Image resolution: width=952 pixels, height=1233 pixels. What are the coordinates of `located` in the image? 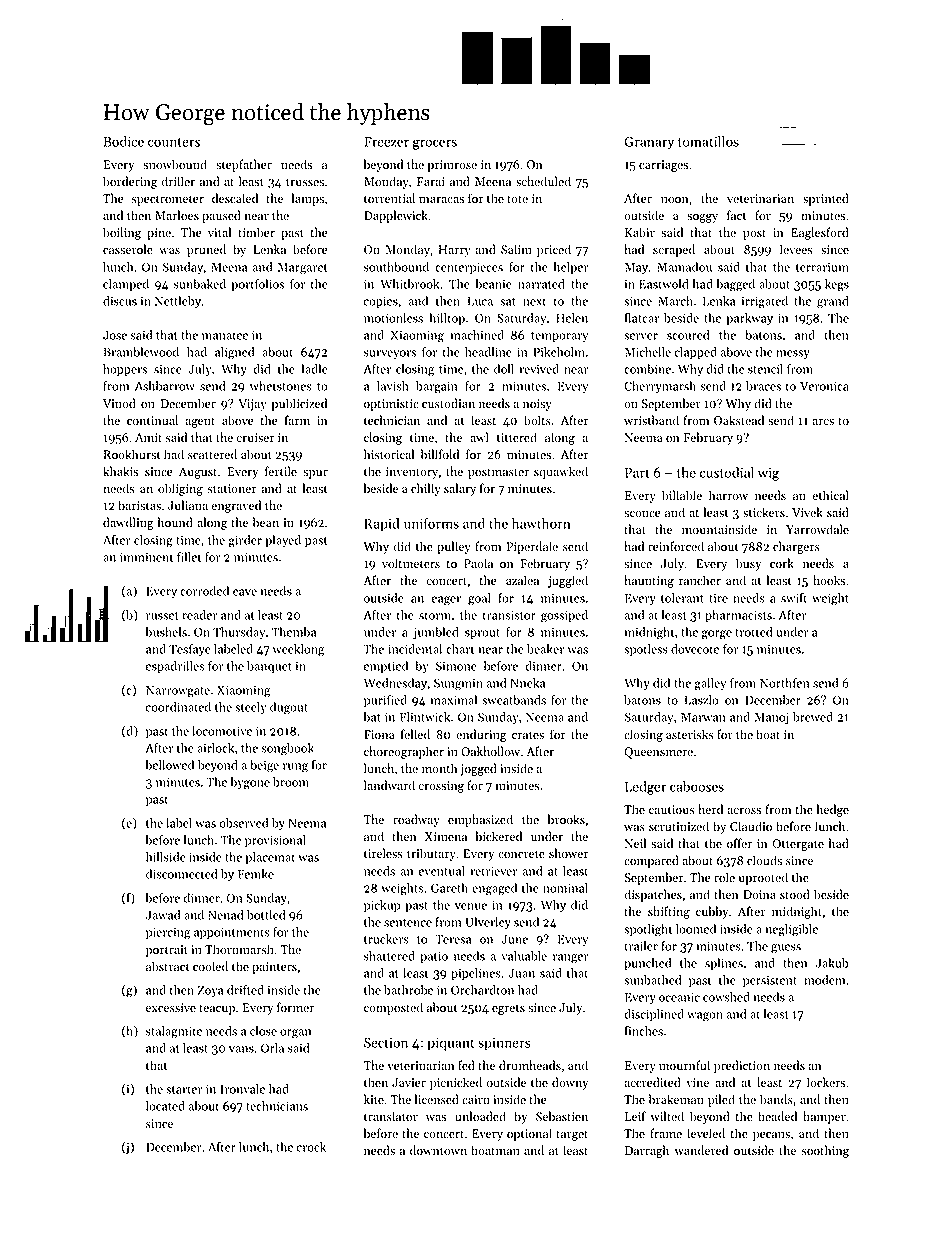 It's located at (165, 1106).
